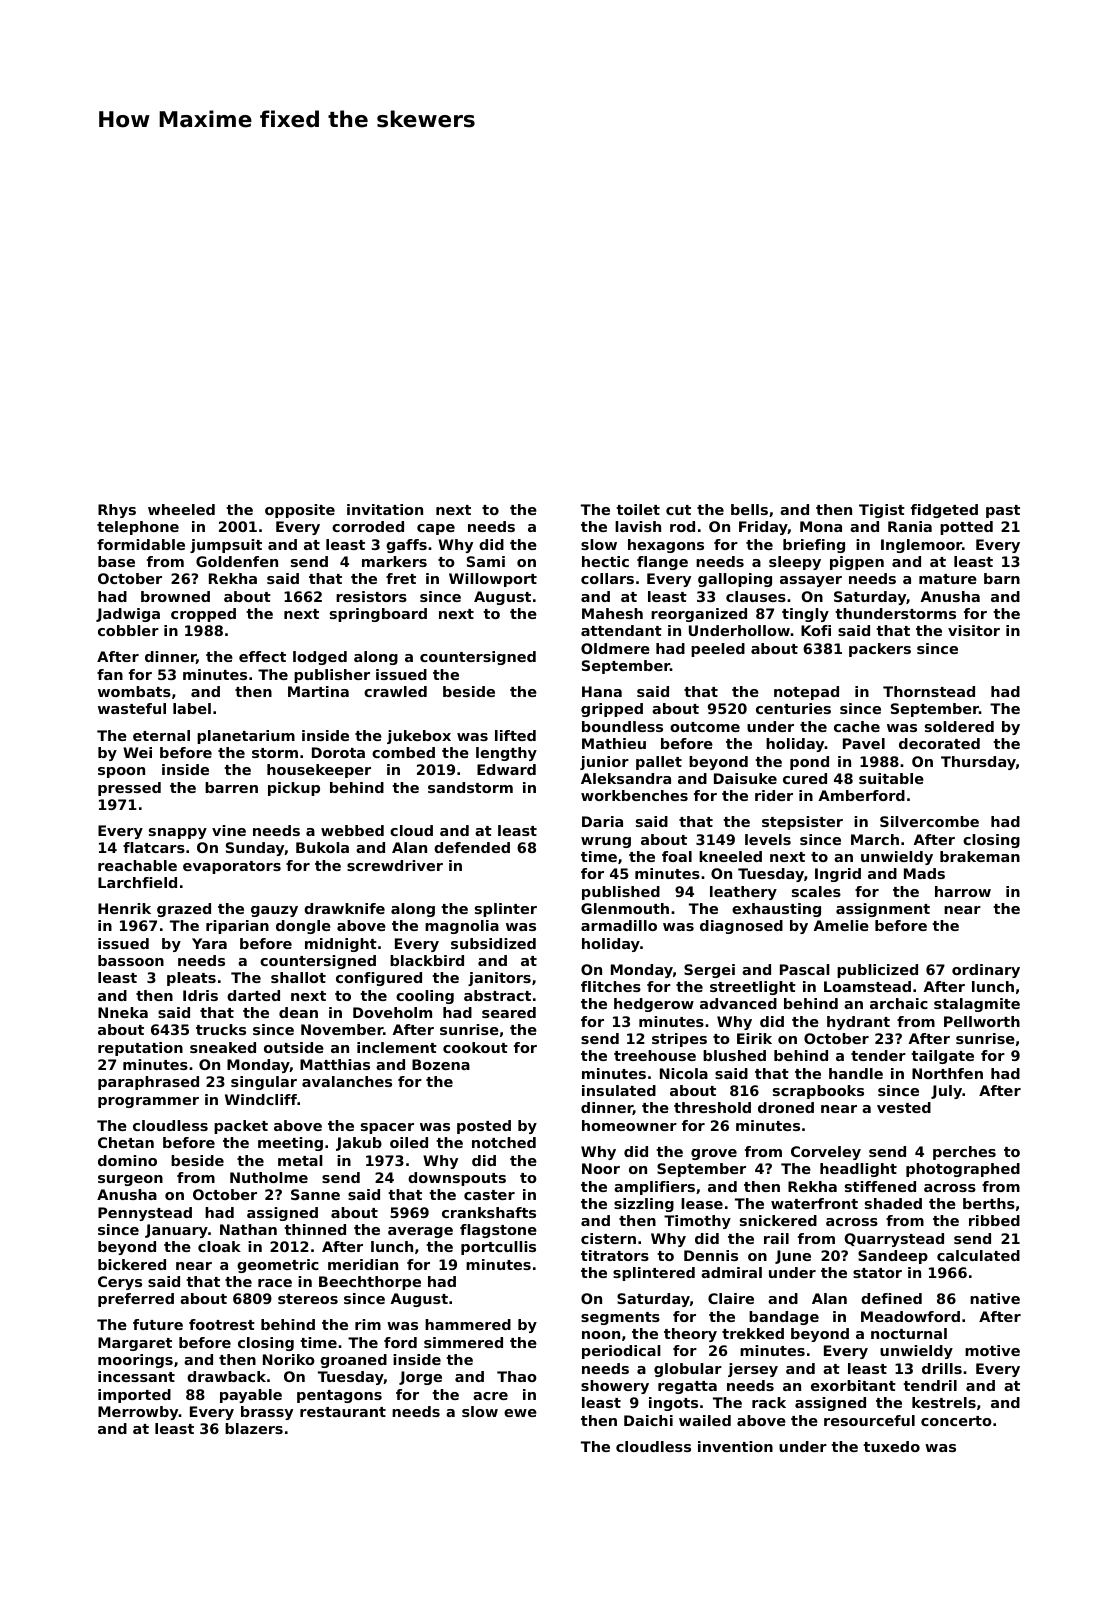 The width and height of the document is (1118, 1619). I want to click on Kofi, so click(816, 630).
